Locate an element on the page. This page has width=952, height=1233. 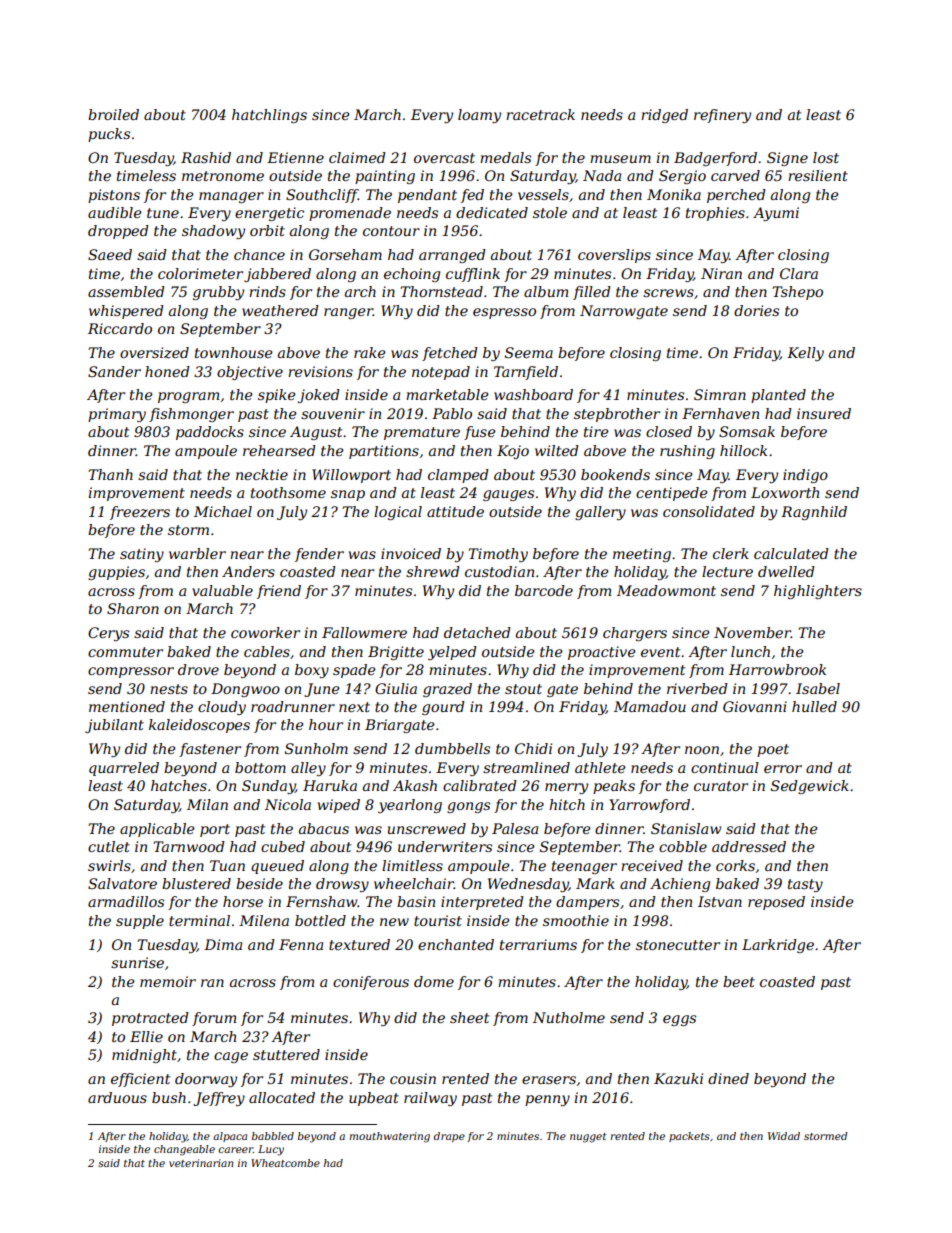
planted is located at coordinates (778, 396).
